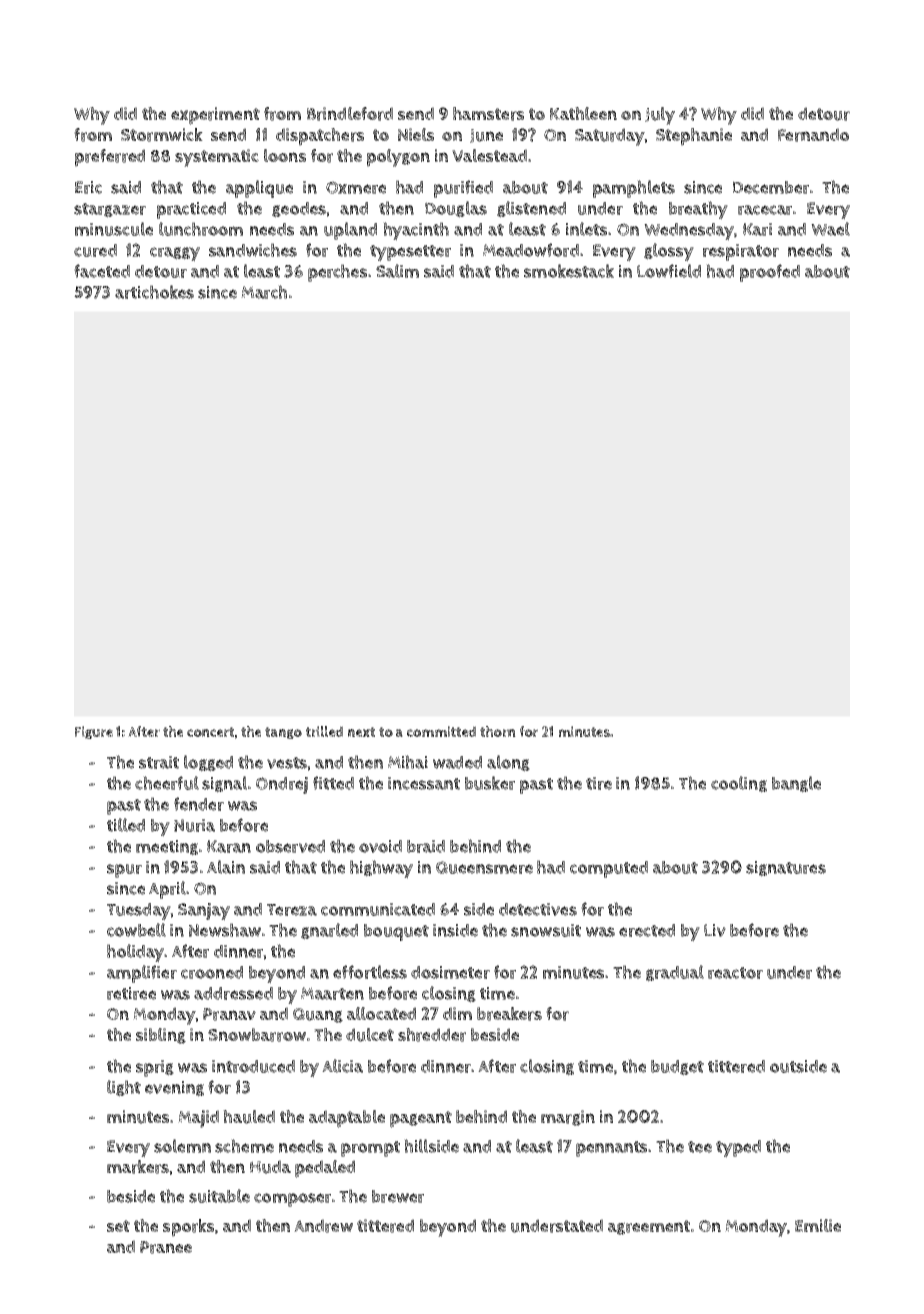  Describe the element at coordinates (441, 731) in the image. I see `committed` at that location.
